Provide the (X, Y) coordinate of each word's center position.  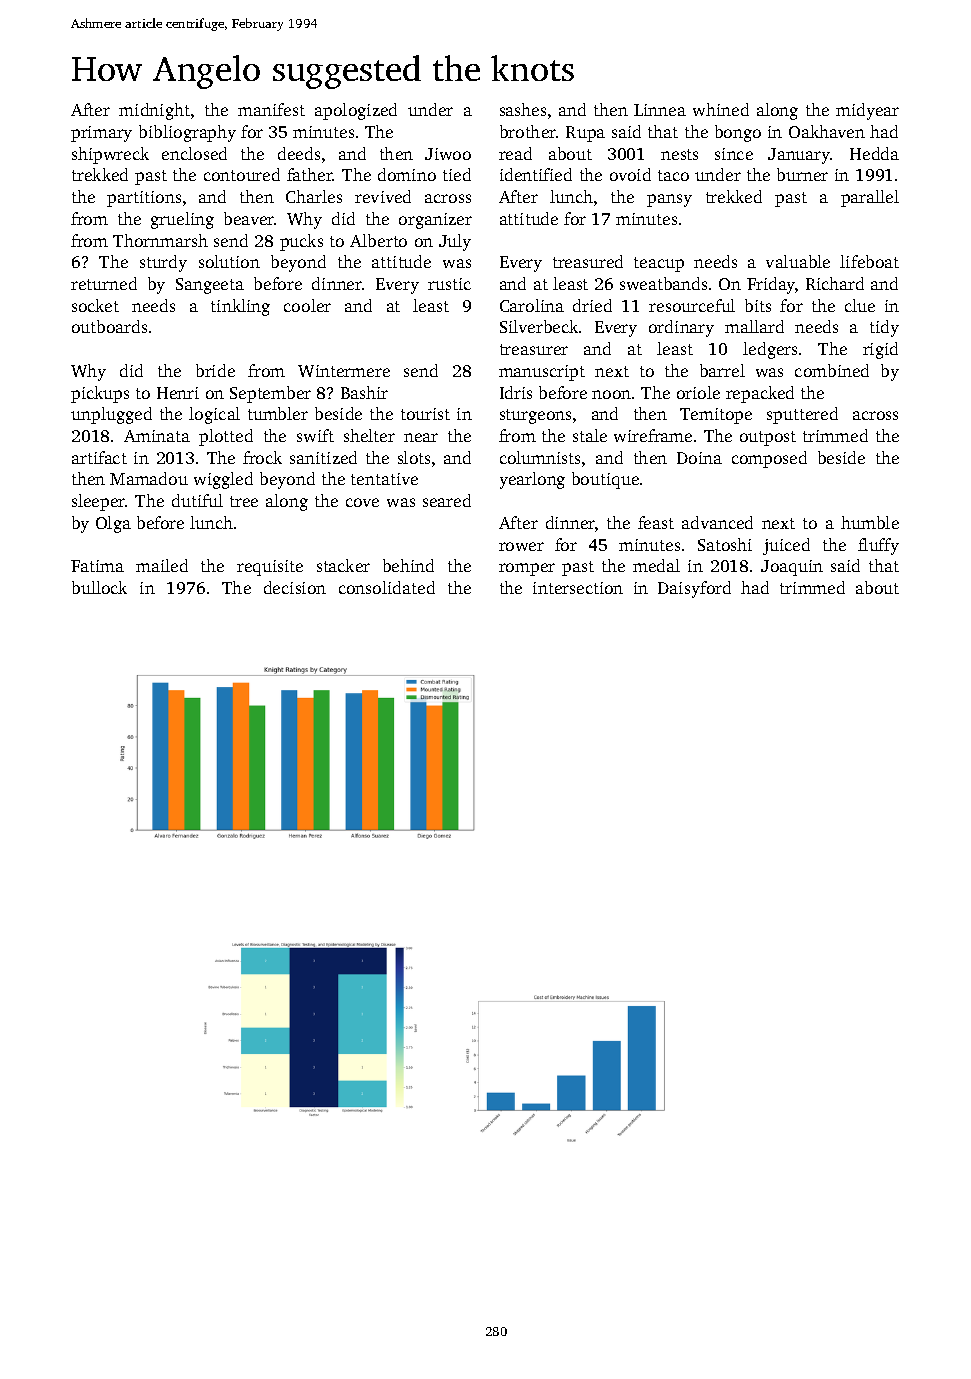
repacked (760, 394)
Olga (113, 524)
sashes (523, 109)
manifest (271, 109)
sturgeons (535, 416)
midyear (867, 111)
